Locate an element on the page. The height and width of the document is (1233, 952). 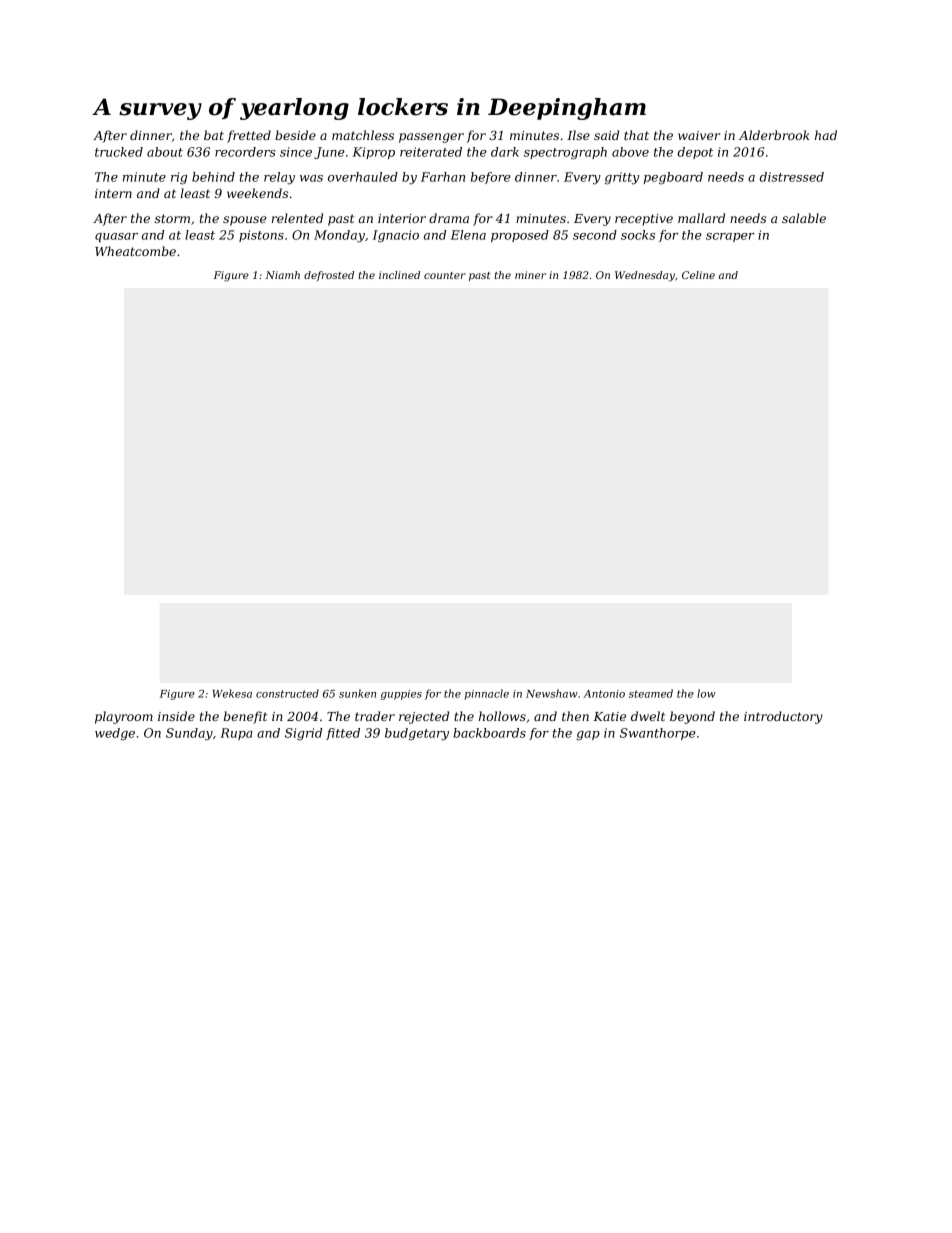
steamed is located at coordinates (651, 693).
